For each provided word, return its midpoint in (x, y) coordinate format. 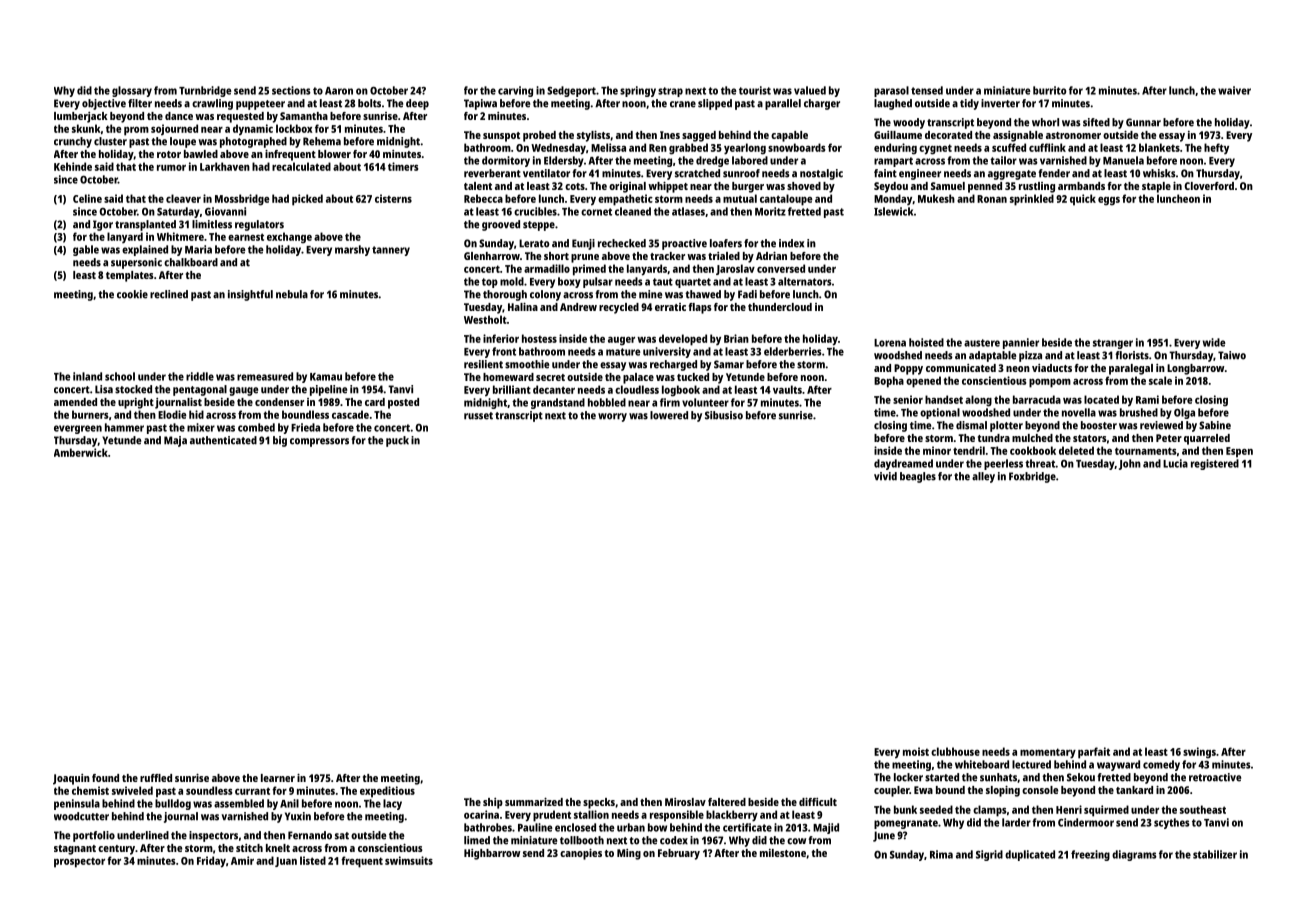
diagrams (1134, 855)
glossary (132, 91)
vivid (885, 476)
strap (670, 92)
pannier (1021, 343)
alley (983, 477)
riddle (200, 376)
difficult (818, 802)
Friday (211, 862)
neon (1018, 369)
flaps (700, 308)
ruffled (156, 778)
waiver (1234, 90)
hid (196, 414)
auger (621, 341)
